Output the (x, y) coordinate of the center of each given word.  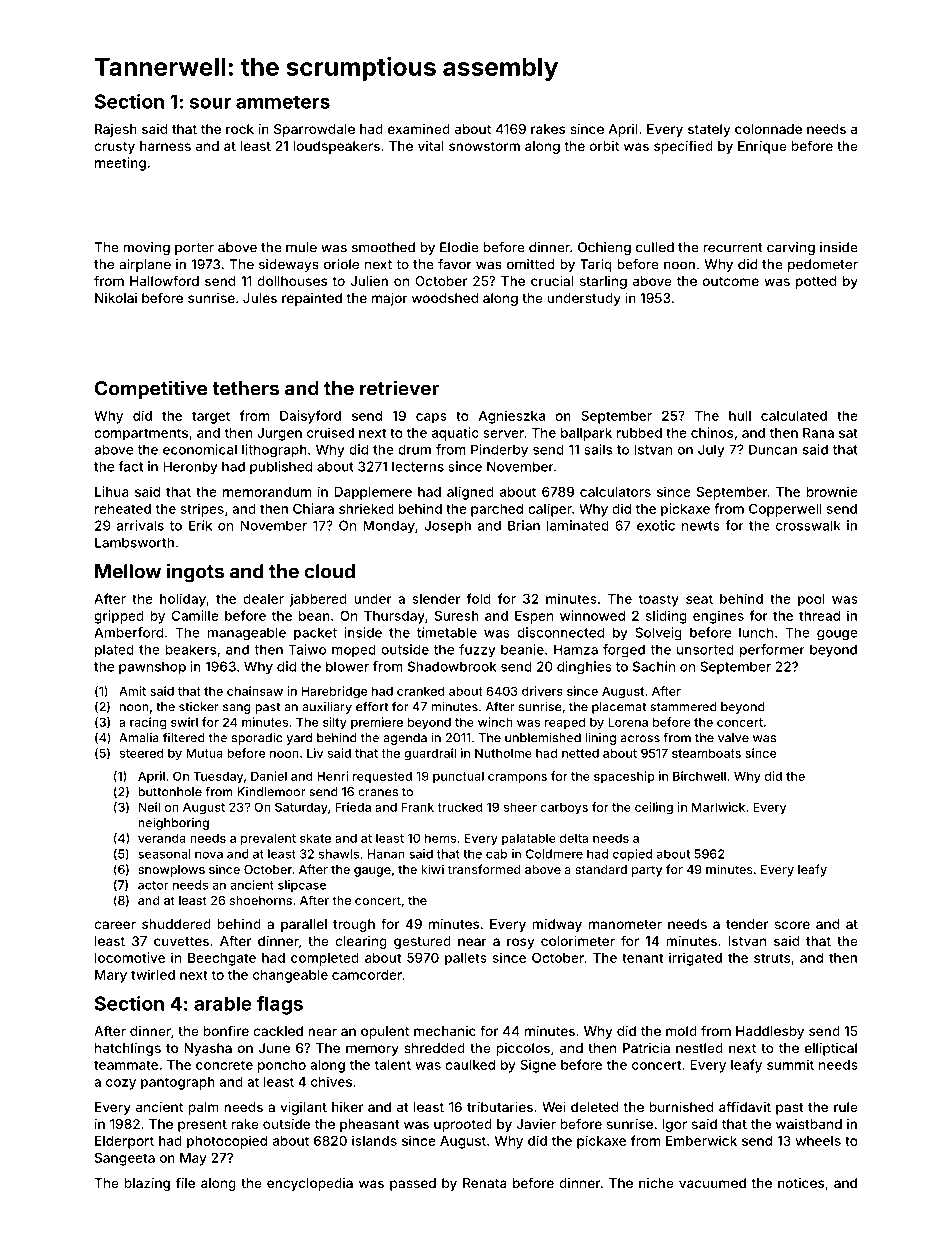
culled (655, 247)
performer (772, 650)
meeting (120, 164)
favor (455, 264)
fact (130, 466)
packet (315, 633)
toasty (659, 600)
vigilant (303, 1108)
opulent (385, 1032)
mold (681, 1031)
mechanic (445, 1031)
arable (223, 1003)
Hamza (576, 649)
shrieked (366, 508)
